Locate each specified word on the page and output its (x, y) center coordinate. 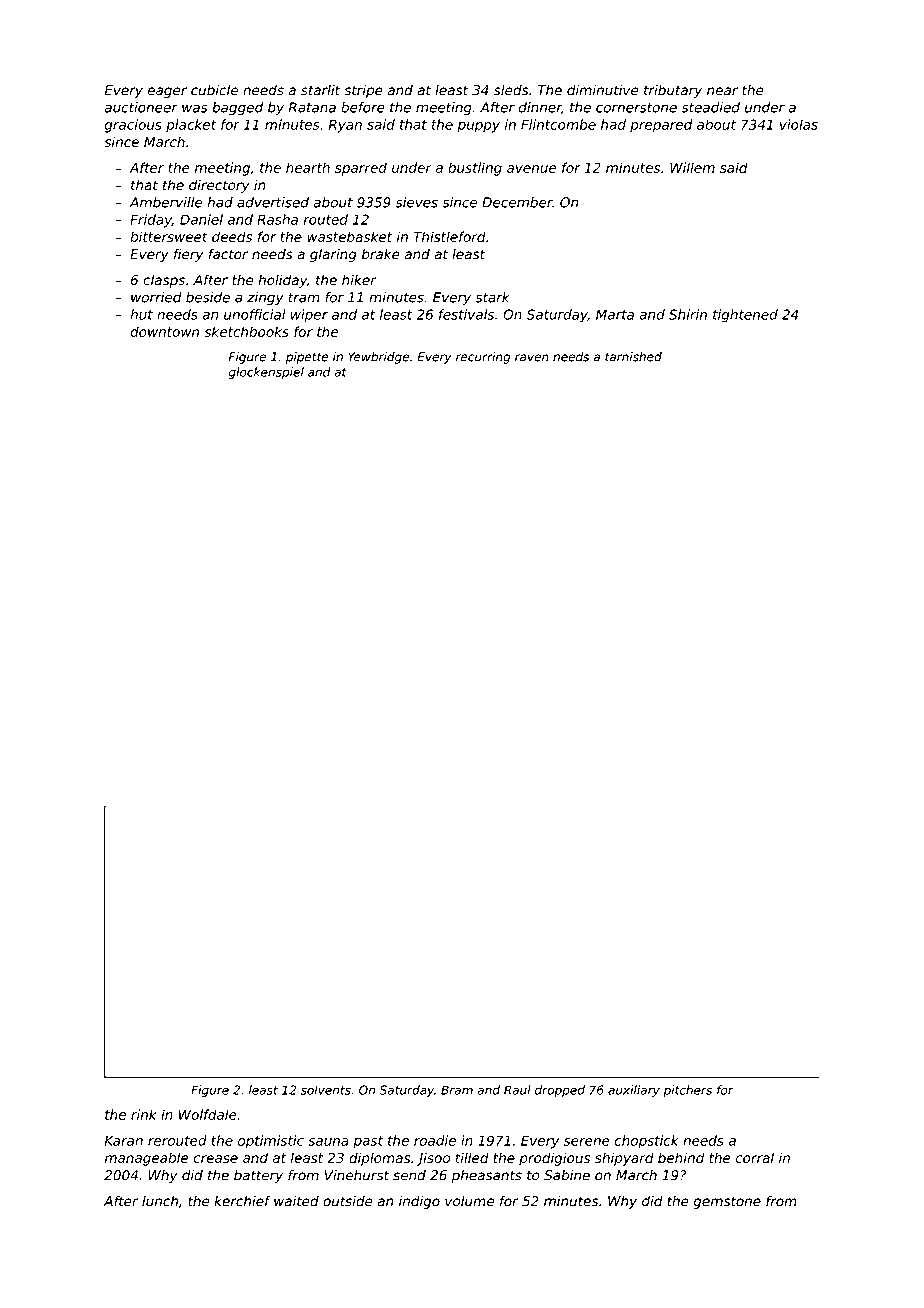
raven (532, 358)
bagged (237, 109)
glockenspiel (266, 373)
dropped (560, 1091)
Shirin (688, 314)
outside (348, 1201)
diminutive (602, 90)
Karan (124, 1140)
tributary (673, 91)
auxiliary (634, 1091)
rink (144, 1114)
